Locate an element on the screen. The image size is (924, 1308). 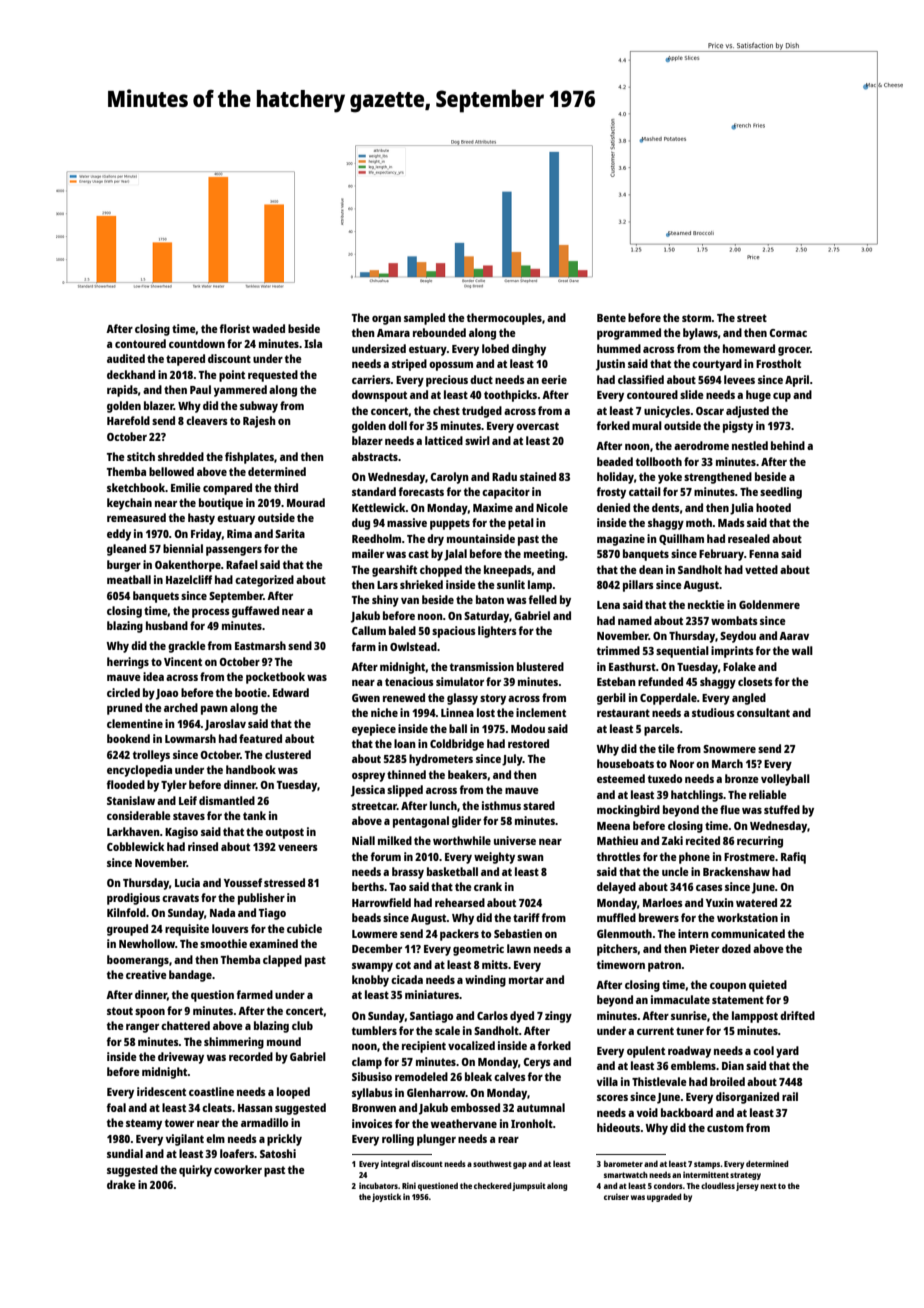
considerable is located at coordinates (139, 815).
